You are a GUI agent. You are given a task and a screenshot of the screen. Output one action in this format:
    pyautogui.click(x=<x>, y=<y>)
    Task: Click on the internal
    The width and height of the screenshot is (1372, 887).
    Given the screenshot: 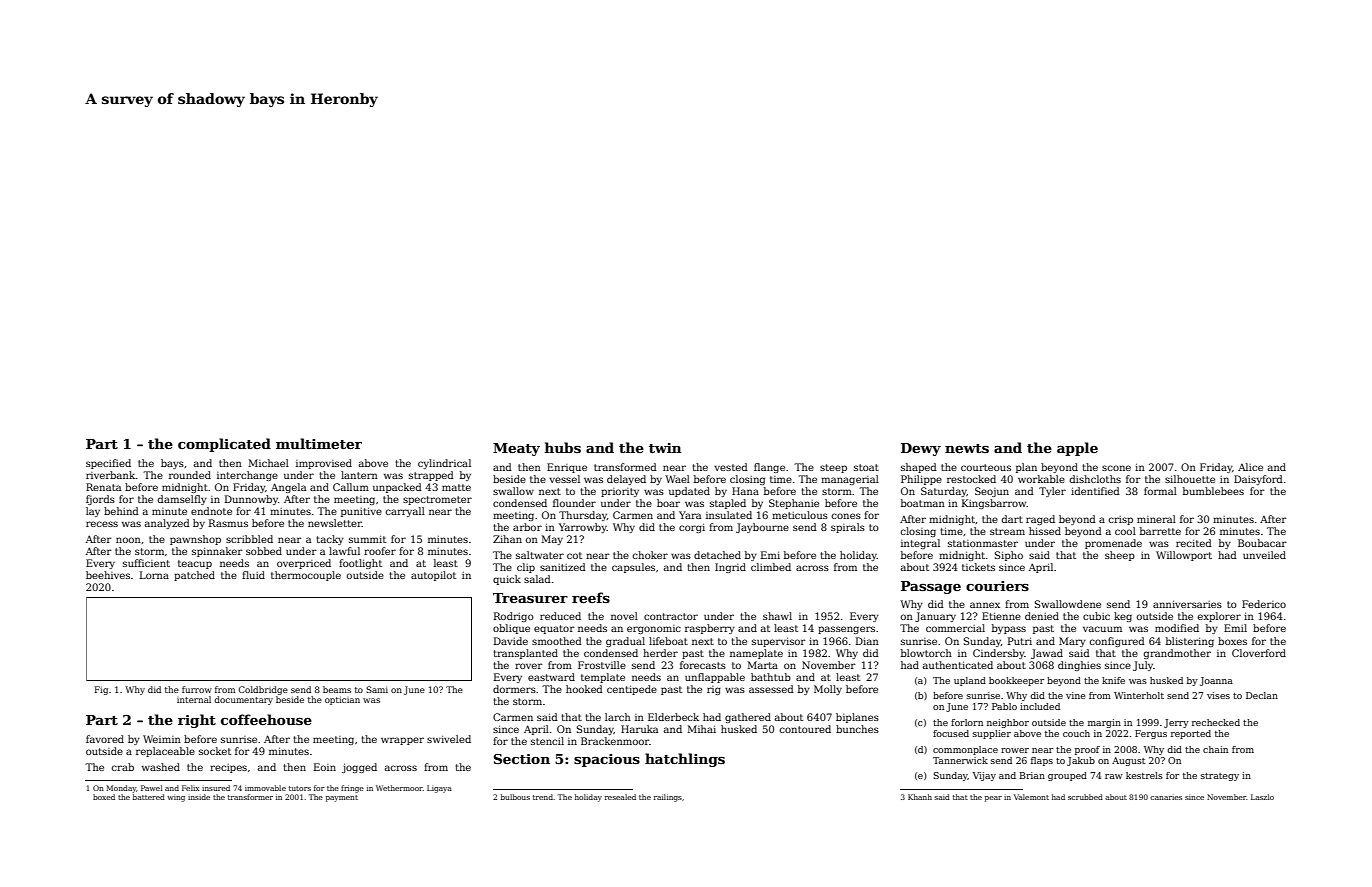 What is the action you would take?
    pyautogui.click(x=194, y=699)
